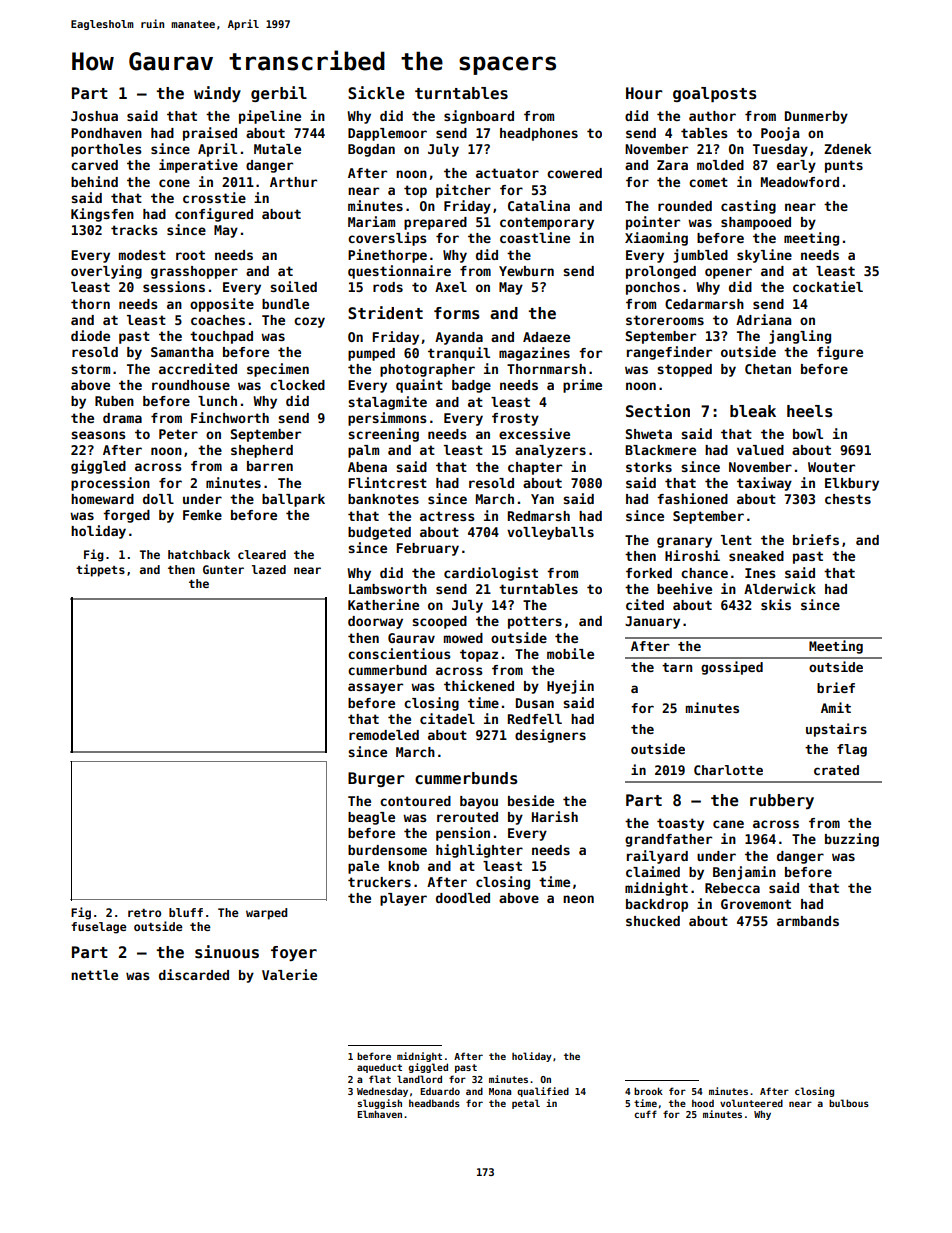 This screenshot has height=1233, width=952. Describe the element at coordinates (223, 569) in the screenshot. I see `Gunter` at that location.
